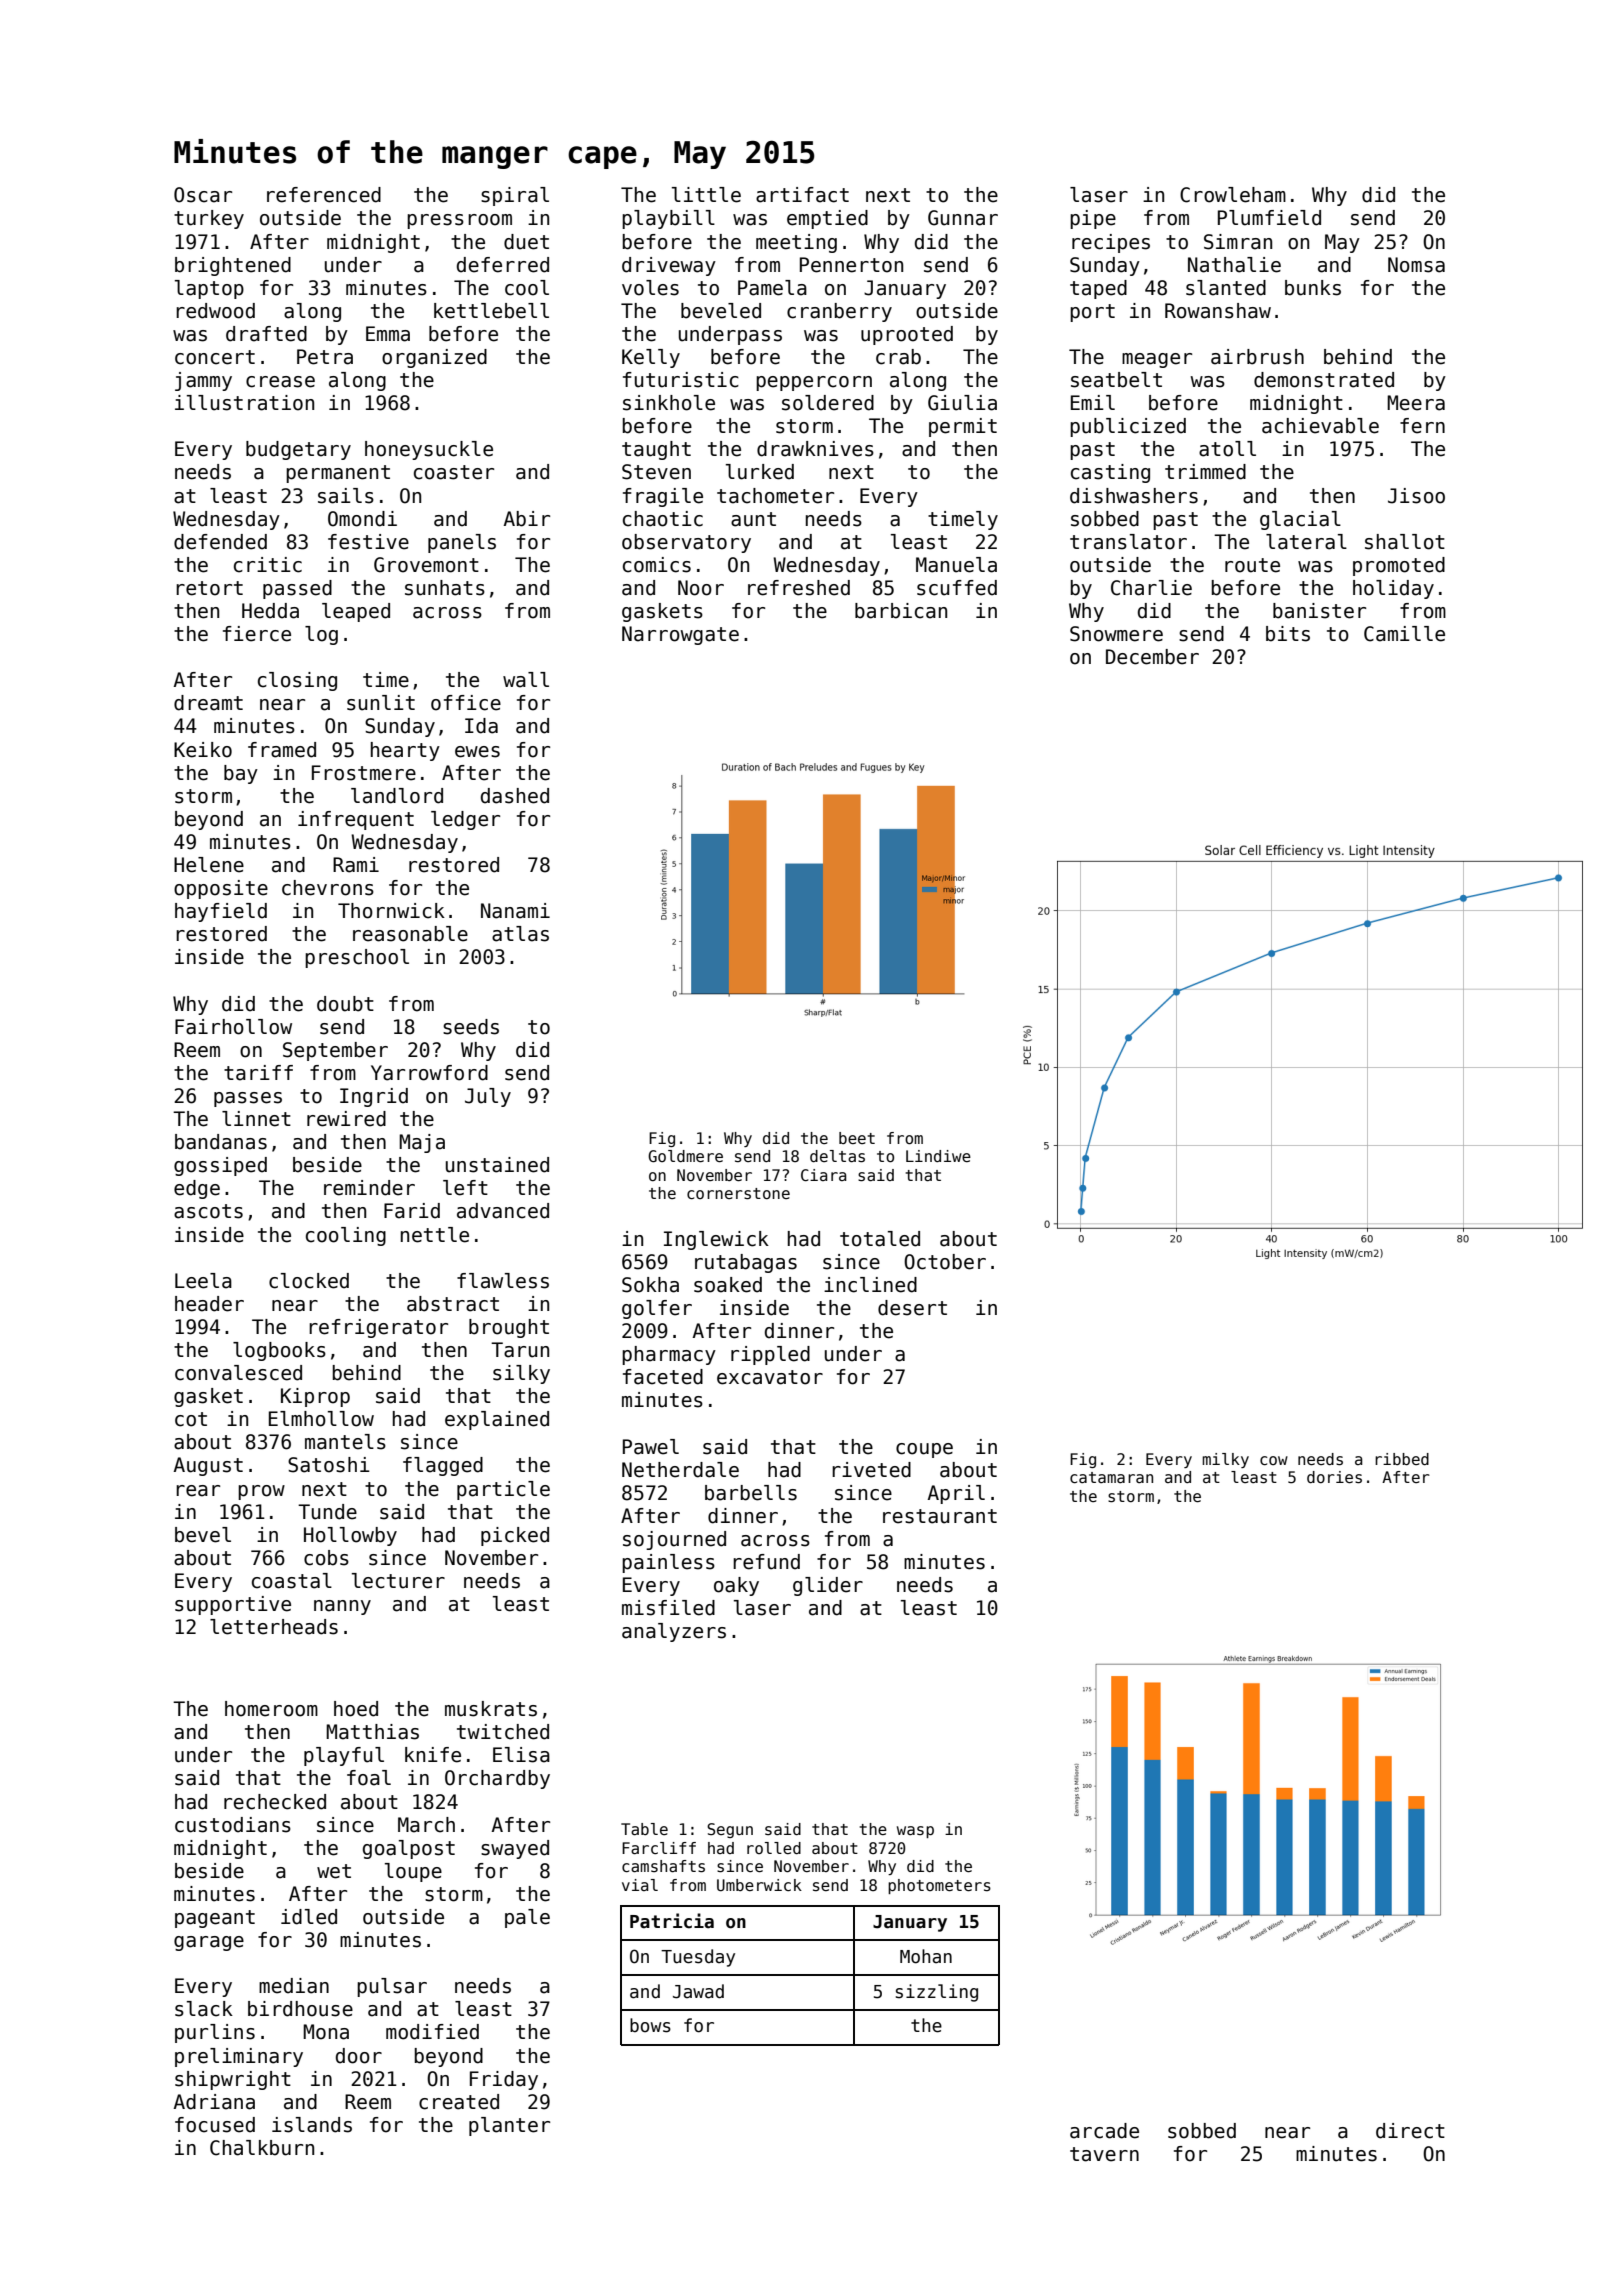  What do you see at coordinates (938, 1156) in the image?
I see `Lindiwe` at bounding box center [938, 1156].
